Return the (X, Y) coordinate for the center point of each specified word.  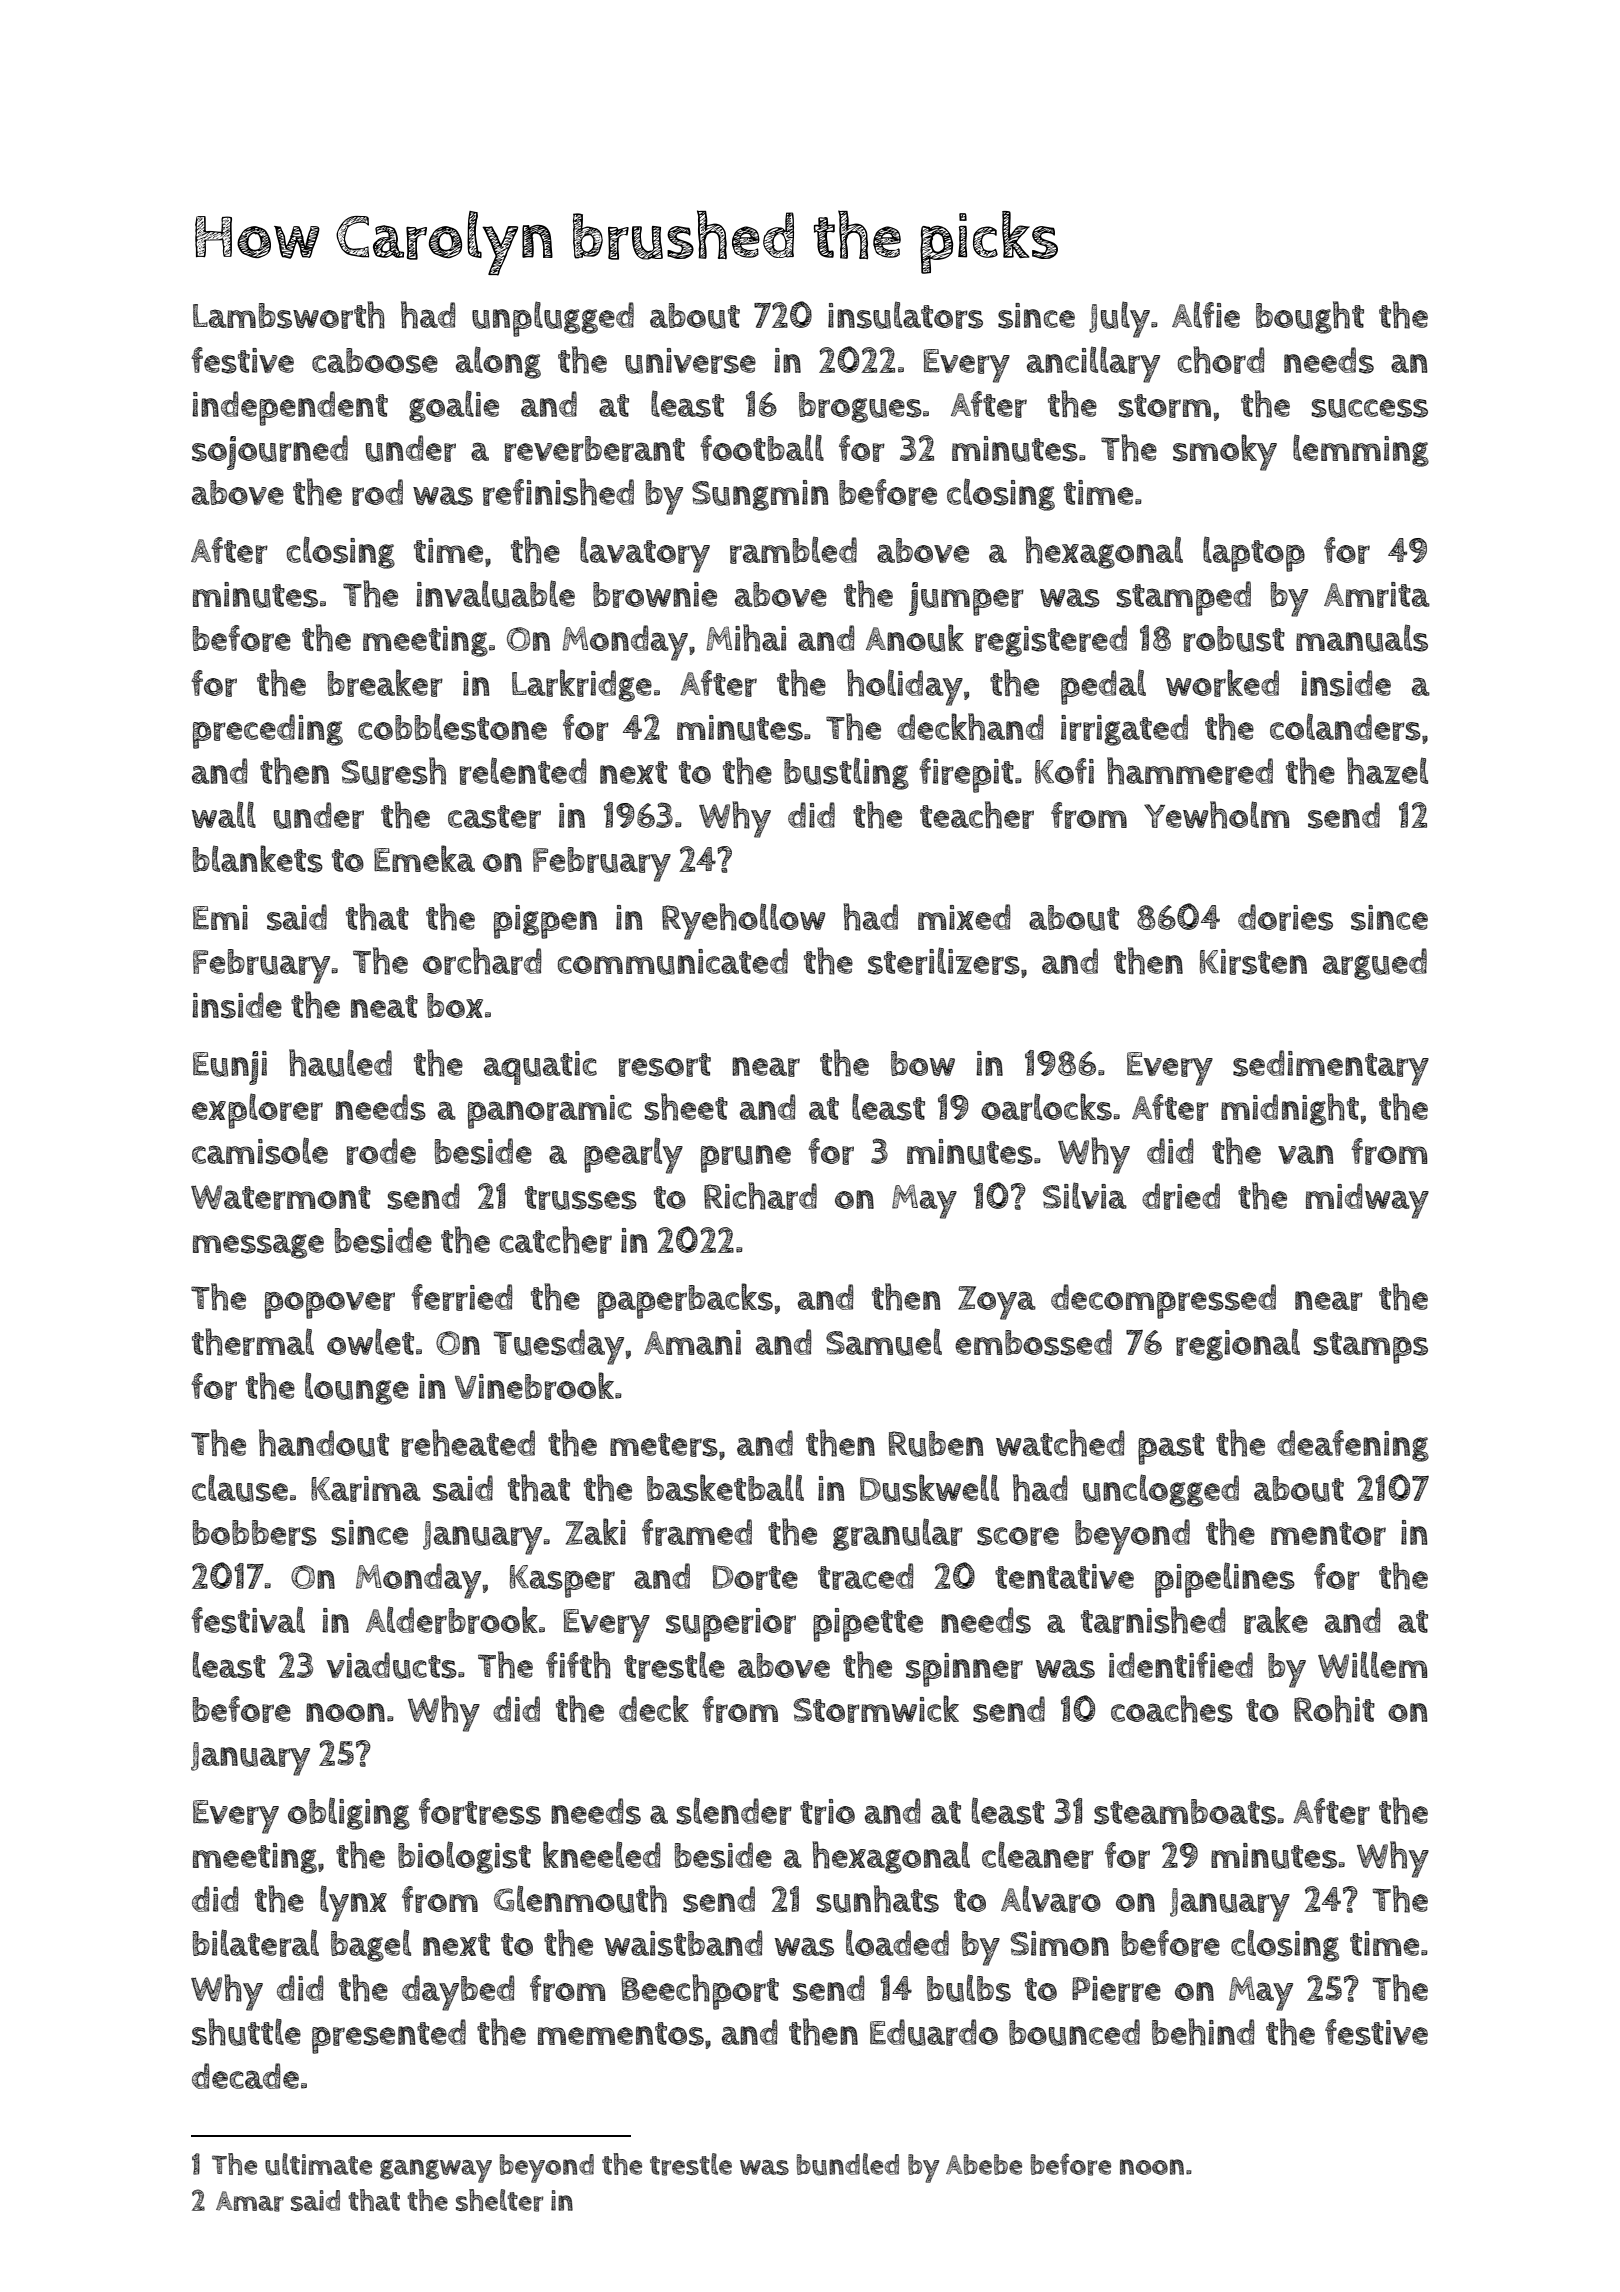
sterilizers (944, 961)
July (1119, 319)
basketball (725, 1488)
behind (1203, 2032)
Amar (250, 2201)
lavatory (645, 554)
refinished (558, 492)
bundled (848, 2164)
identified (1181, 1665)
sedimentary (1331, 1068)
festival (248, 1620)
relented (523, 771)
